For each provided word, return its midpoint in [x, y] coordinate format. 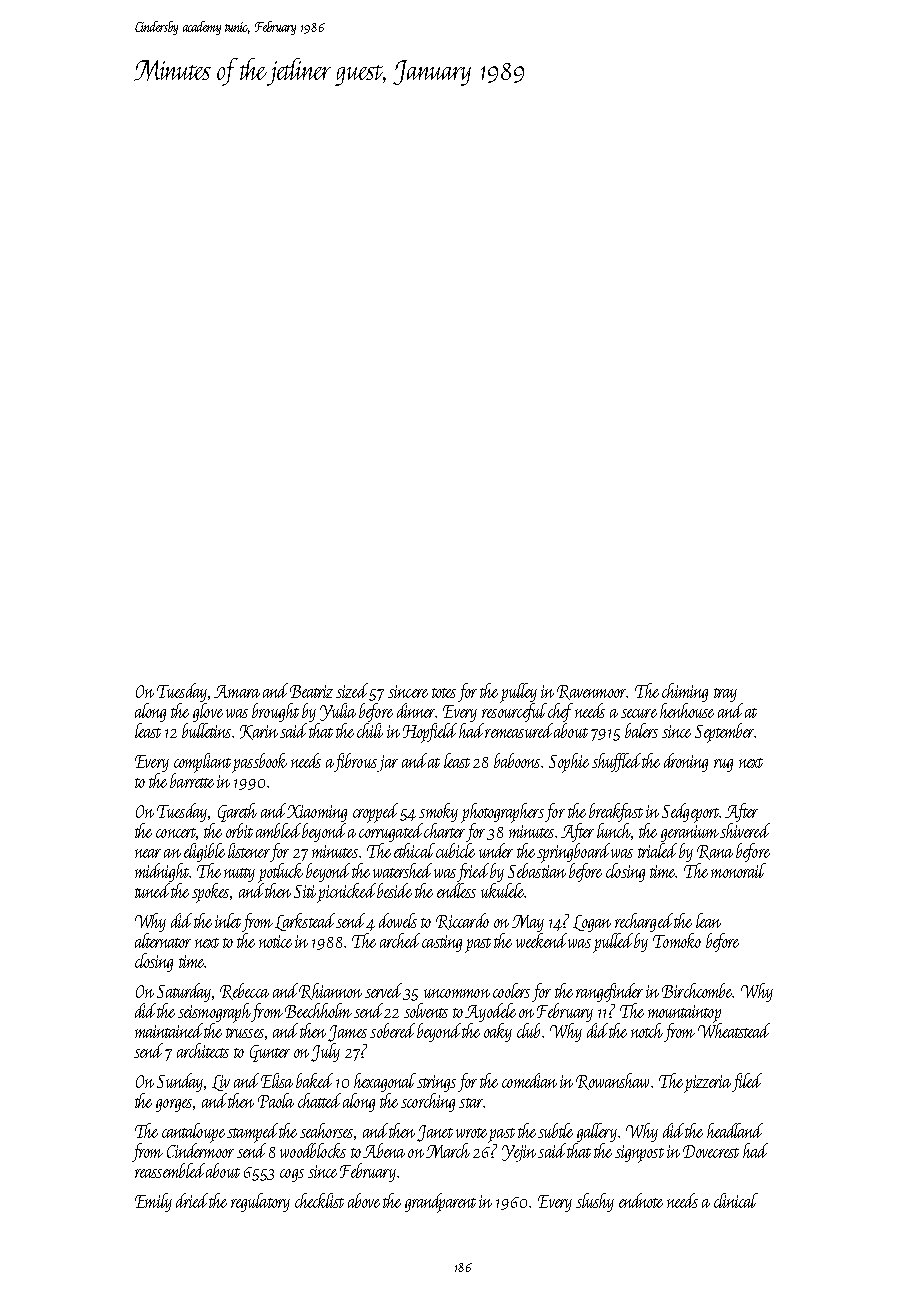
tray [725, 695]
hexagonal [385, 1082]
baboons [517, 760]
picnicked [346, 893]
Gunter [270, 1053]
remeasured [519, 730]
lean [708, 920]
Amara [237, 691]
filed [747, 1082]
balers [641, 730]
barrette [192, 780]
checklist [319, 1200]
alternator [163, 940]
